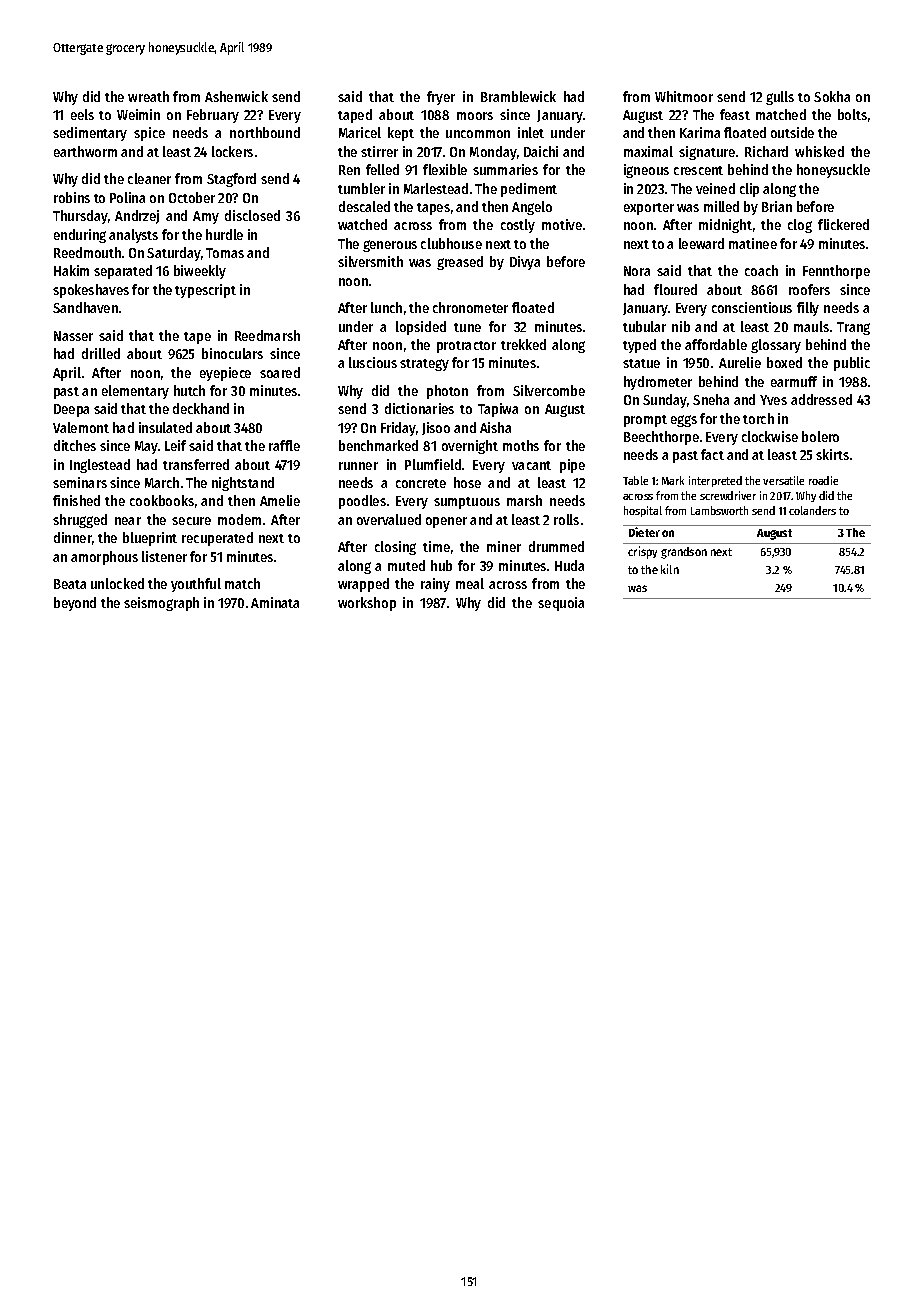 This page has width=924, height=1308. I want to click on Tapiwa, so click(498, 410).
